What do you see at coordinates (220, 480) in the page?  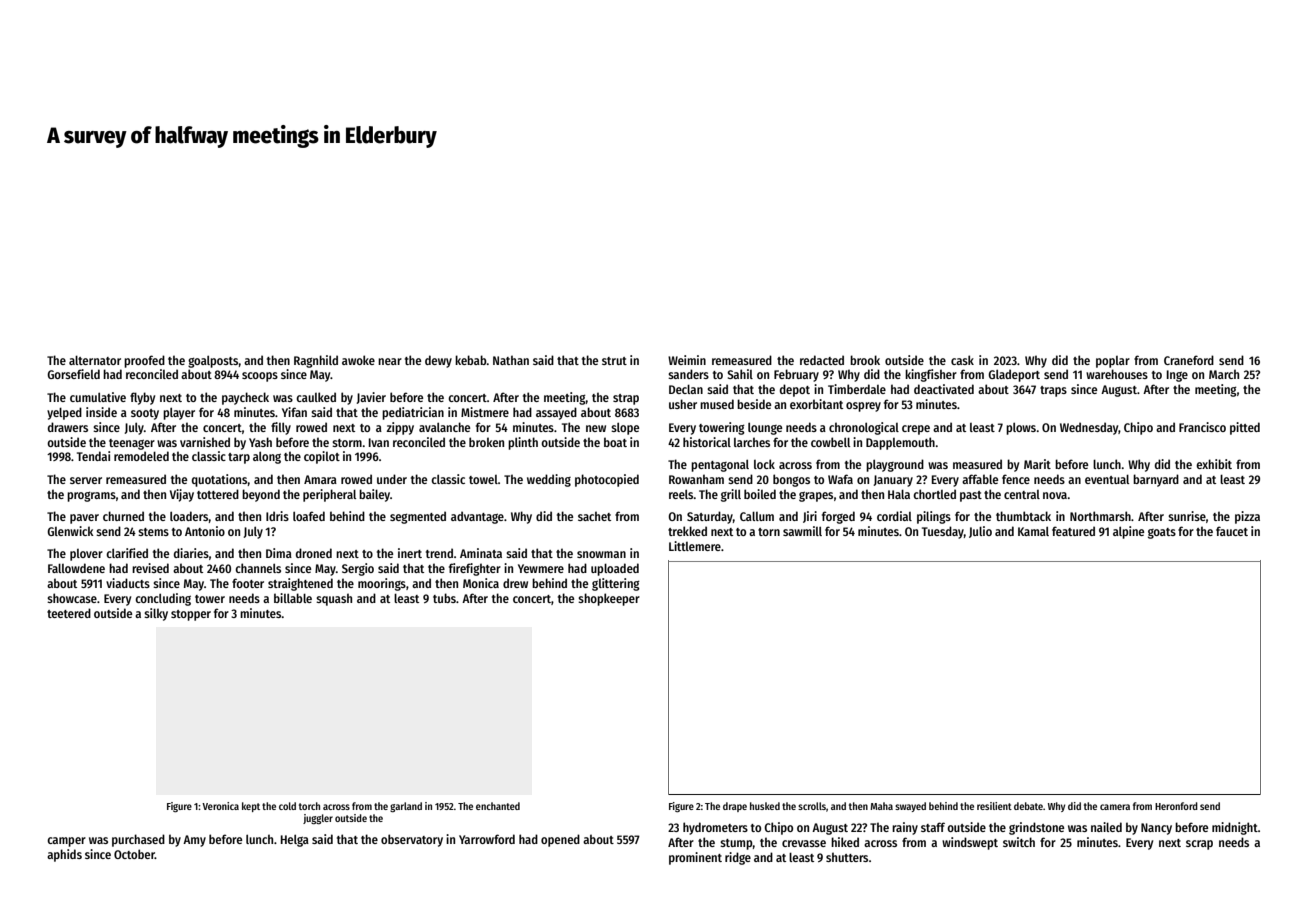 I see `quotations` at bounding box center [220, 480].
